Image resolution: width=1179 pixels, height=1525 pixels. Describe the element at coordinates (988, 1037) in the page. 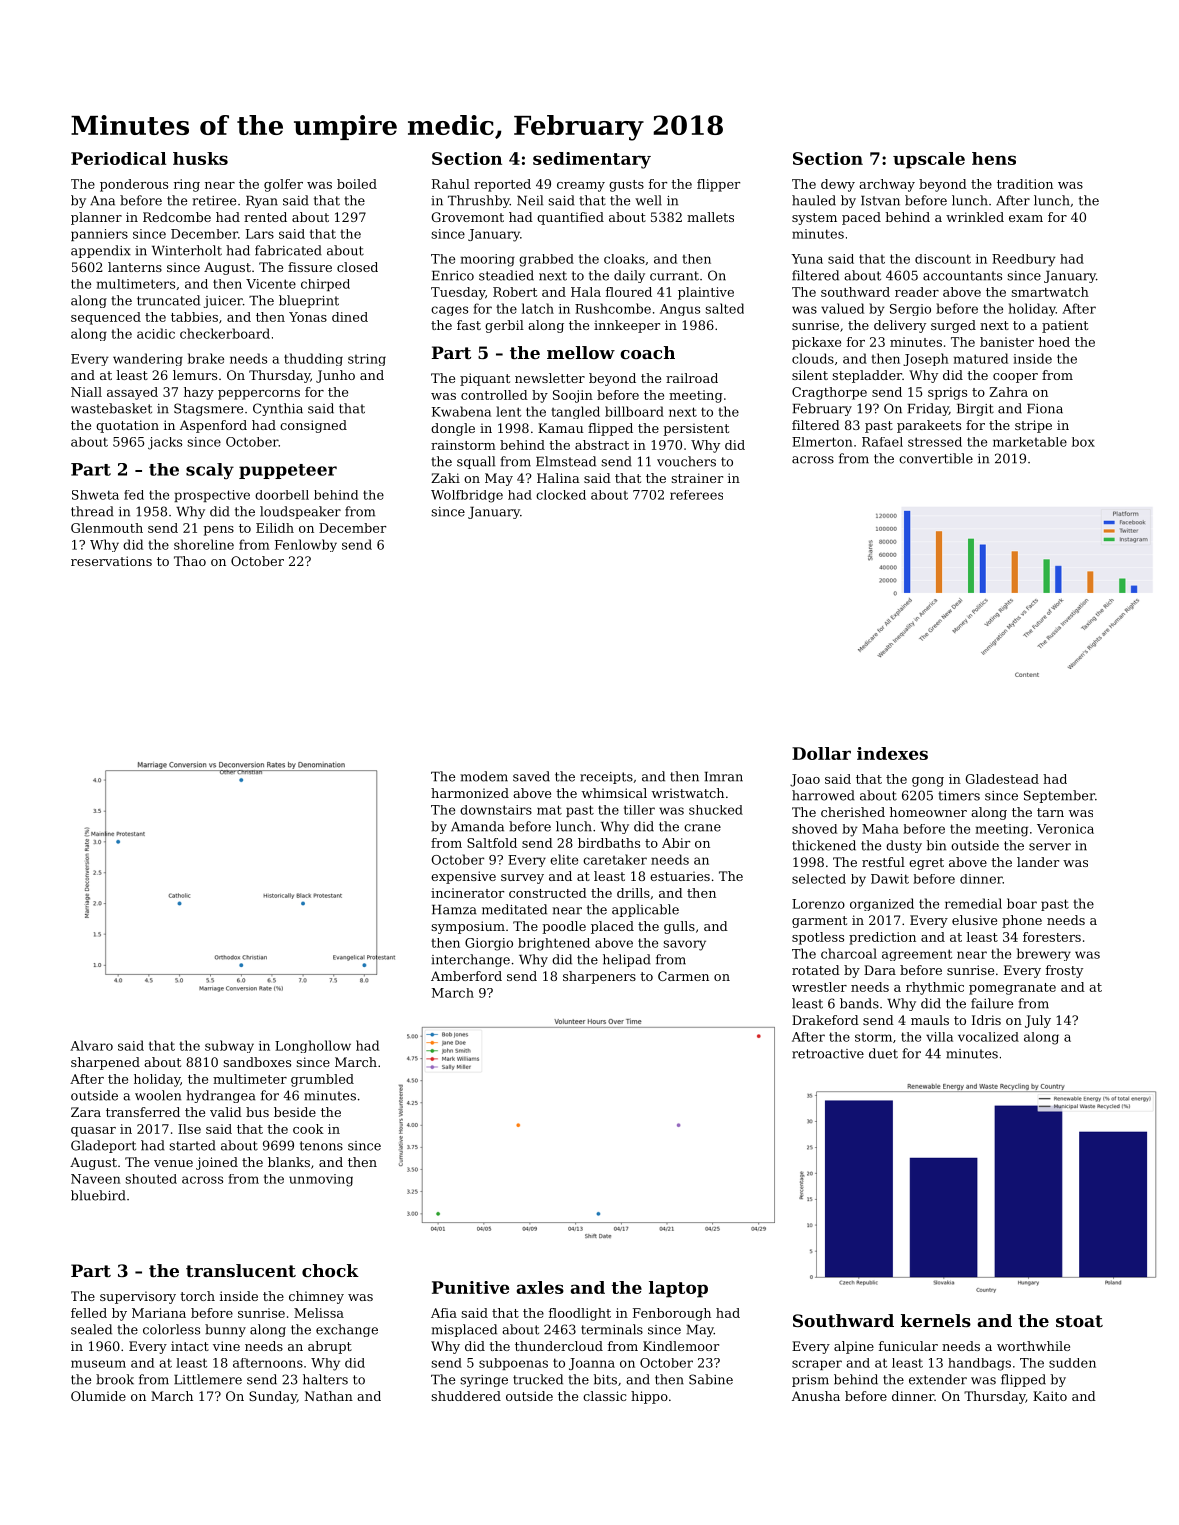

I see `vocalized` at that location.
